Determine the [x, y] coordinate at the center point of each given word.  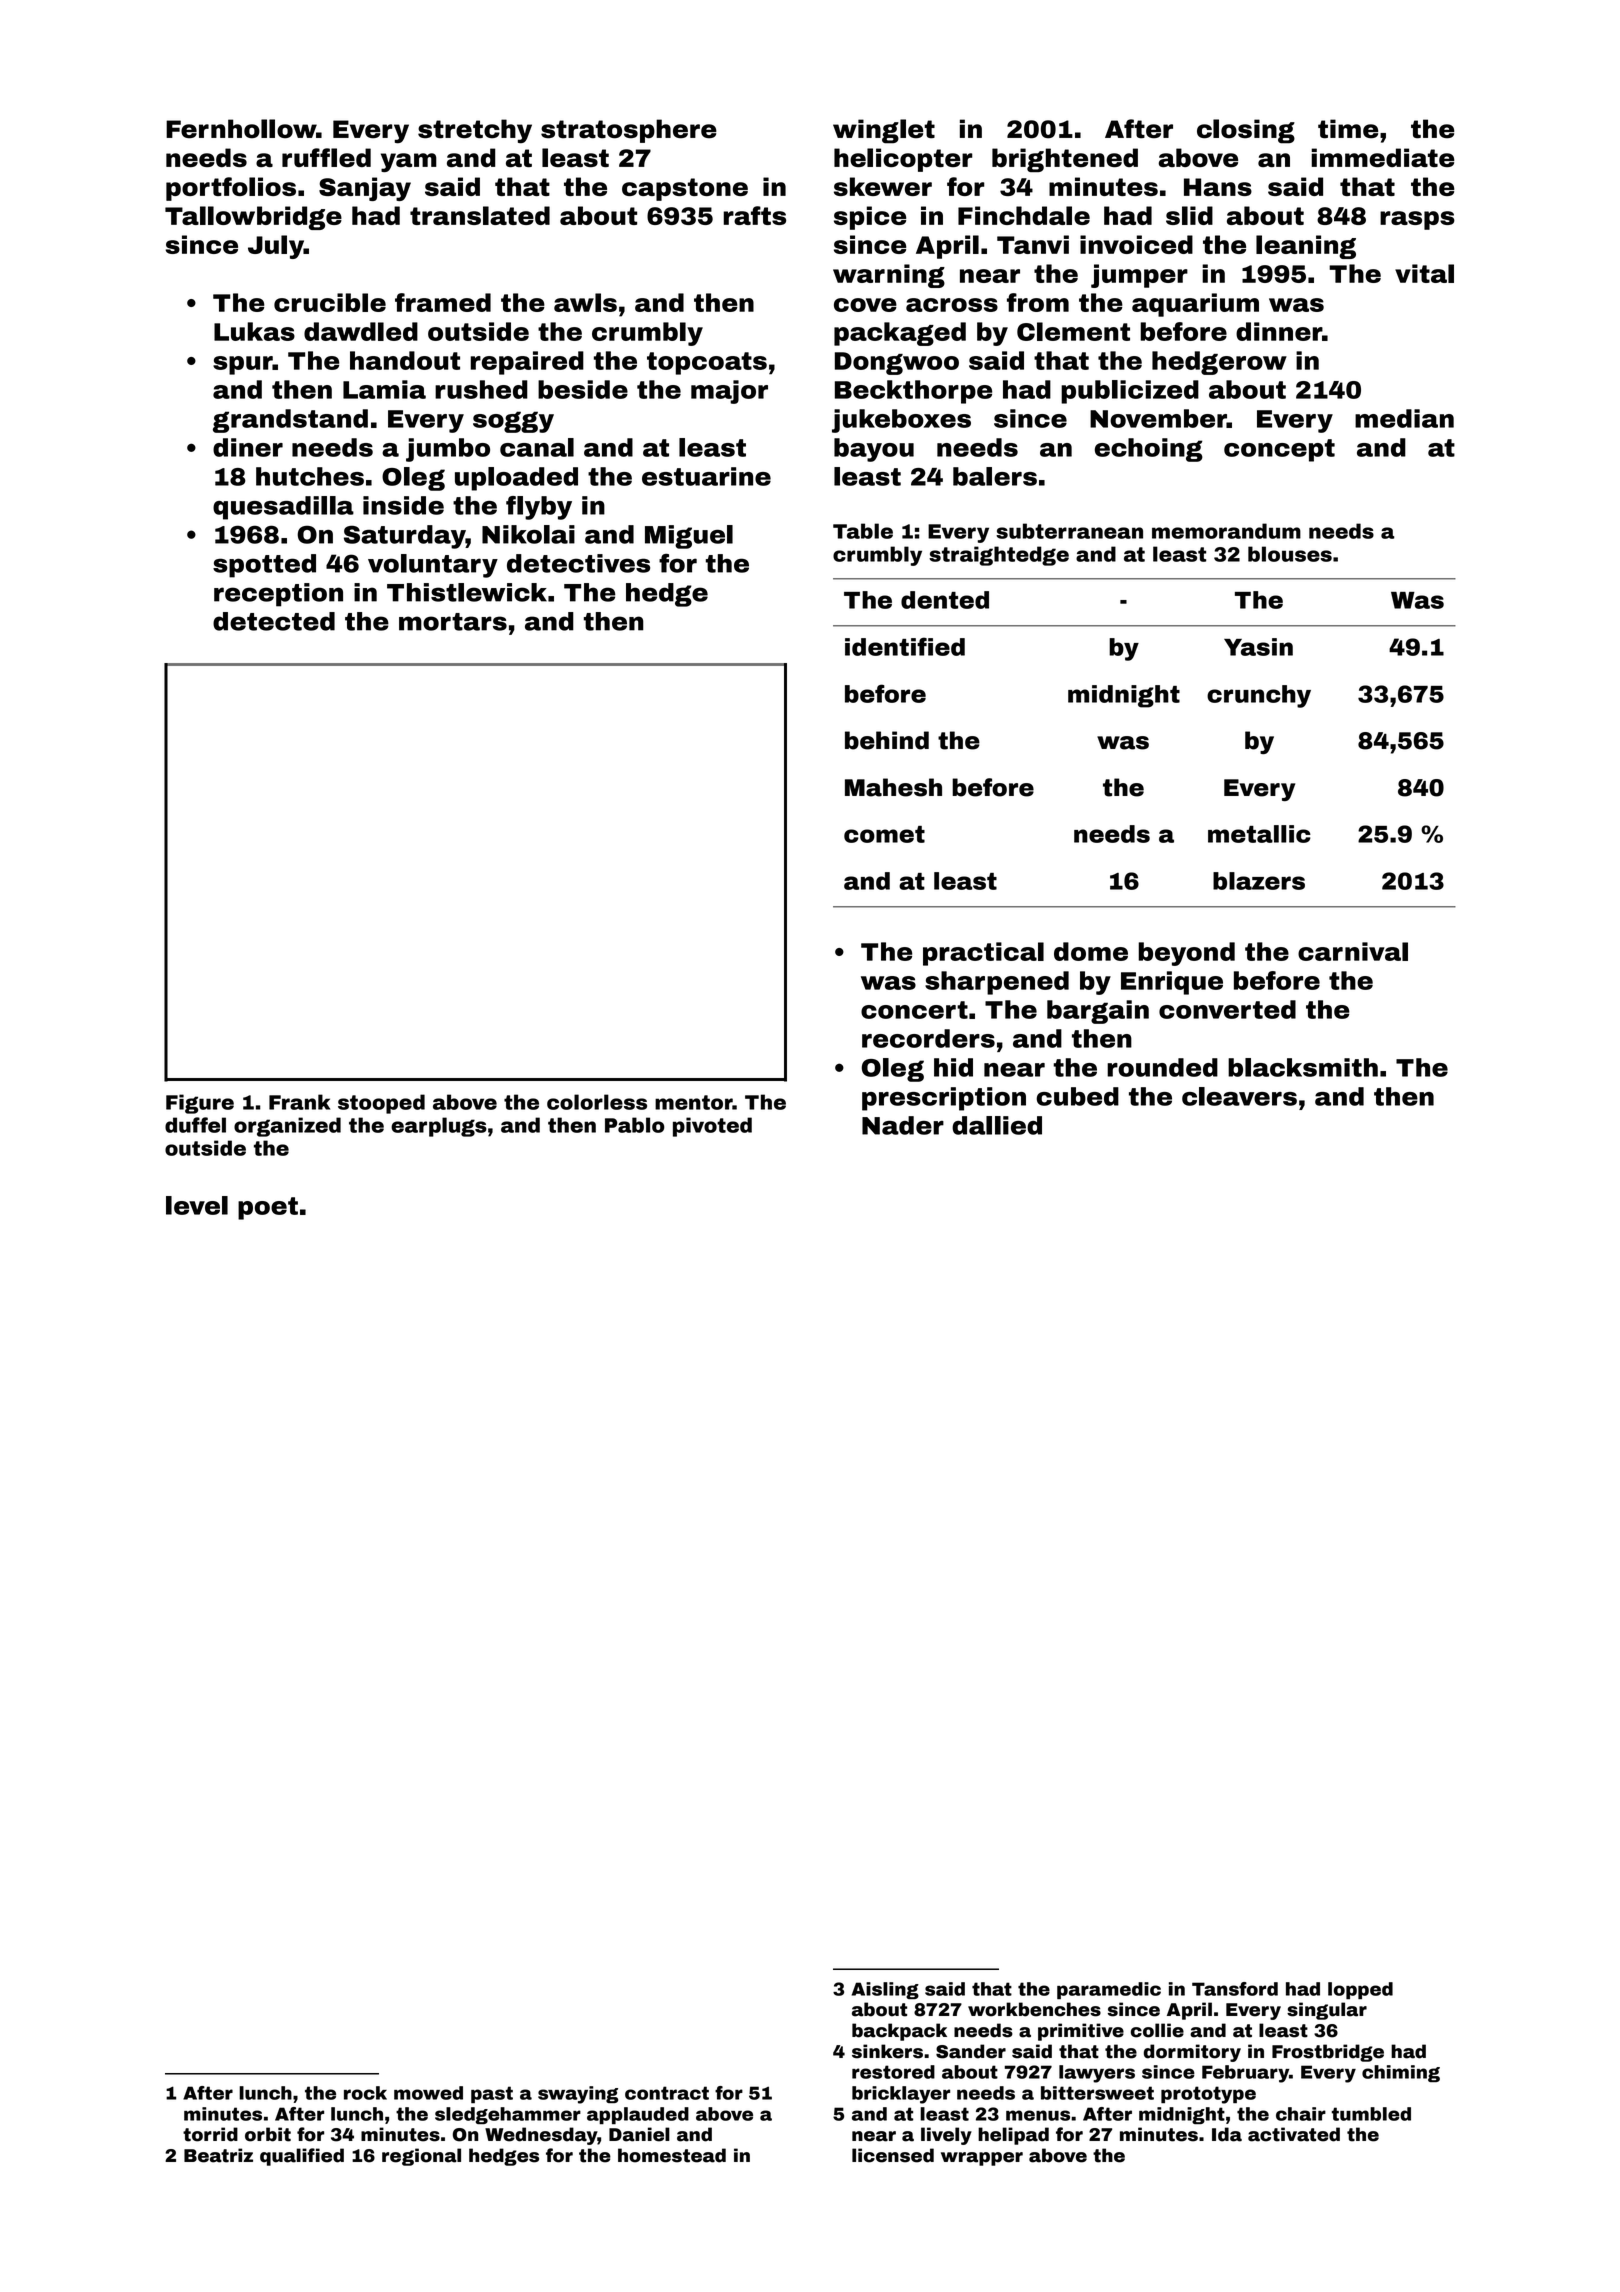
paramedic [1109, 1990]
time [1348, 129]
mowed [428, 2093]
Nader [903, 1125]
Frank [299, 1102]
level [197, 1205]
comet [884, 834]
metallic [1259, 834]
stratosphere [629, 131]
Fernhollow [241, 129]
